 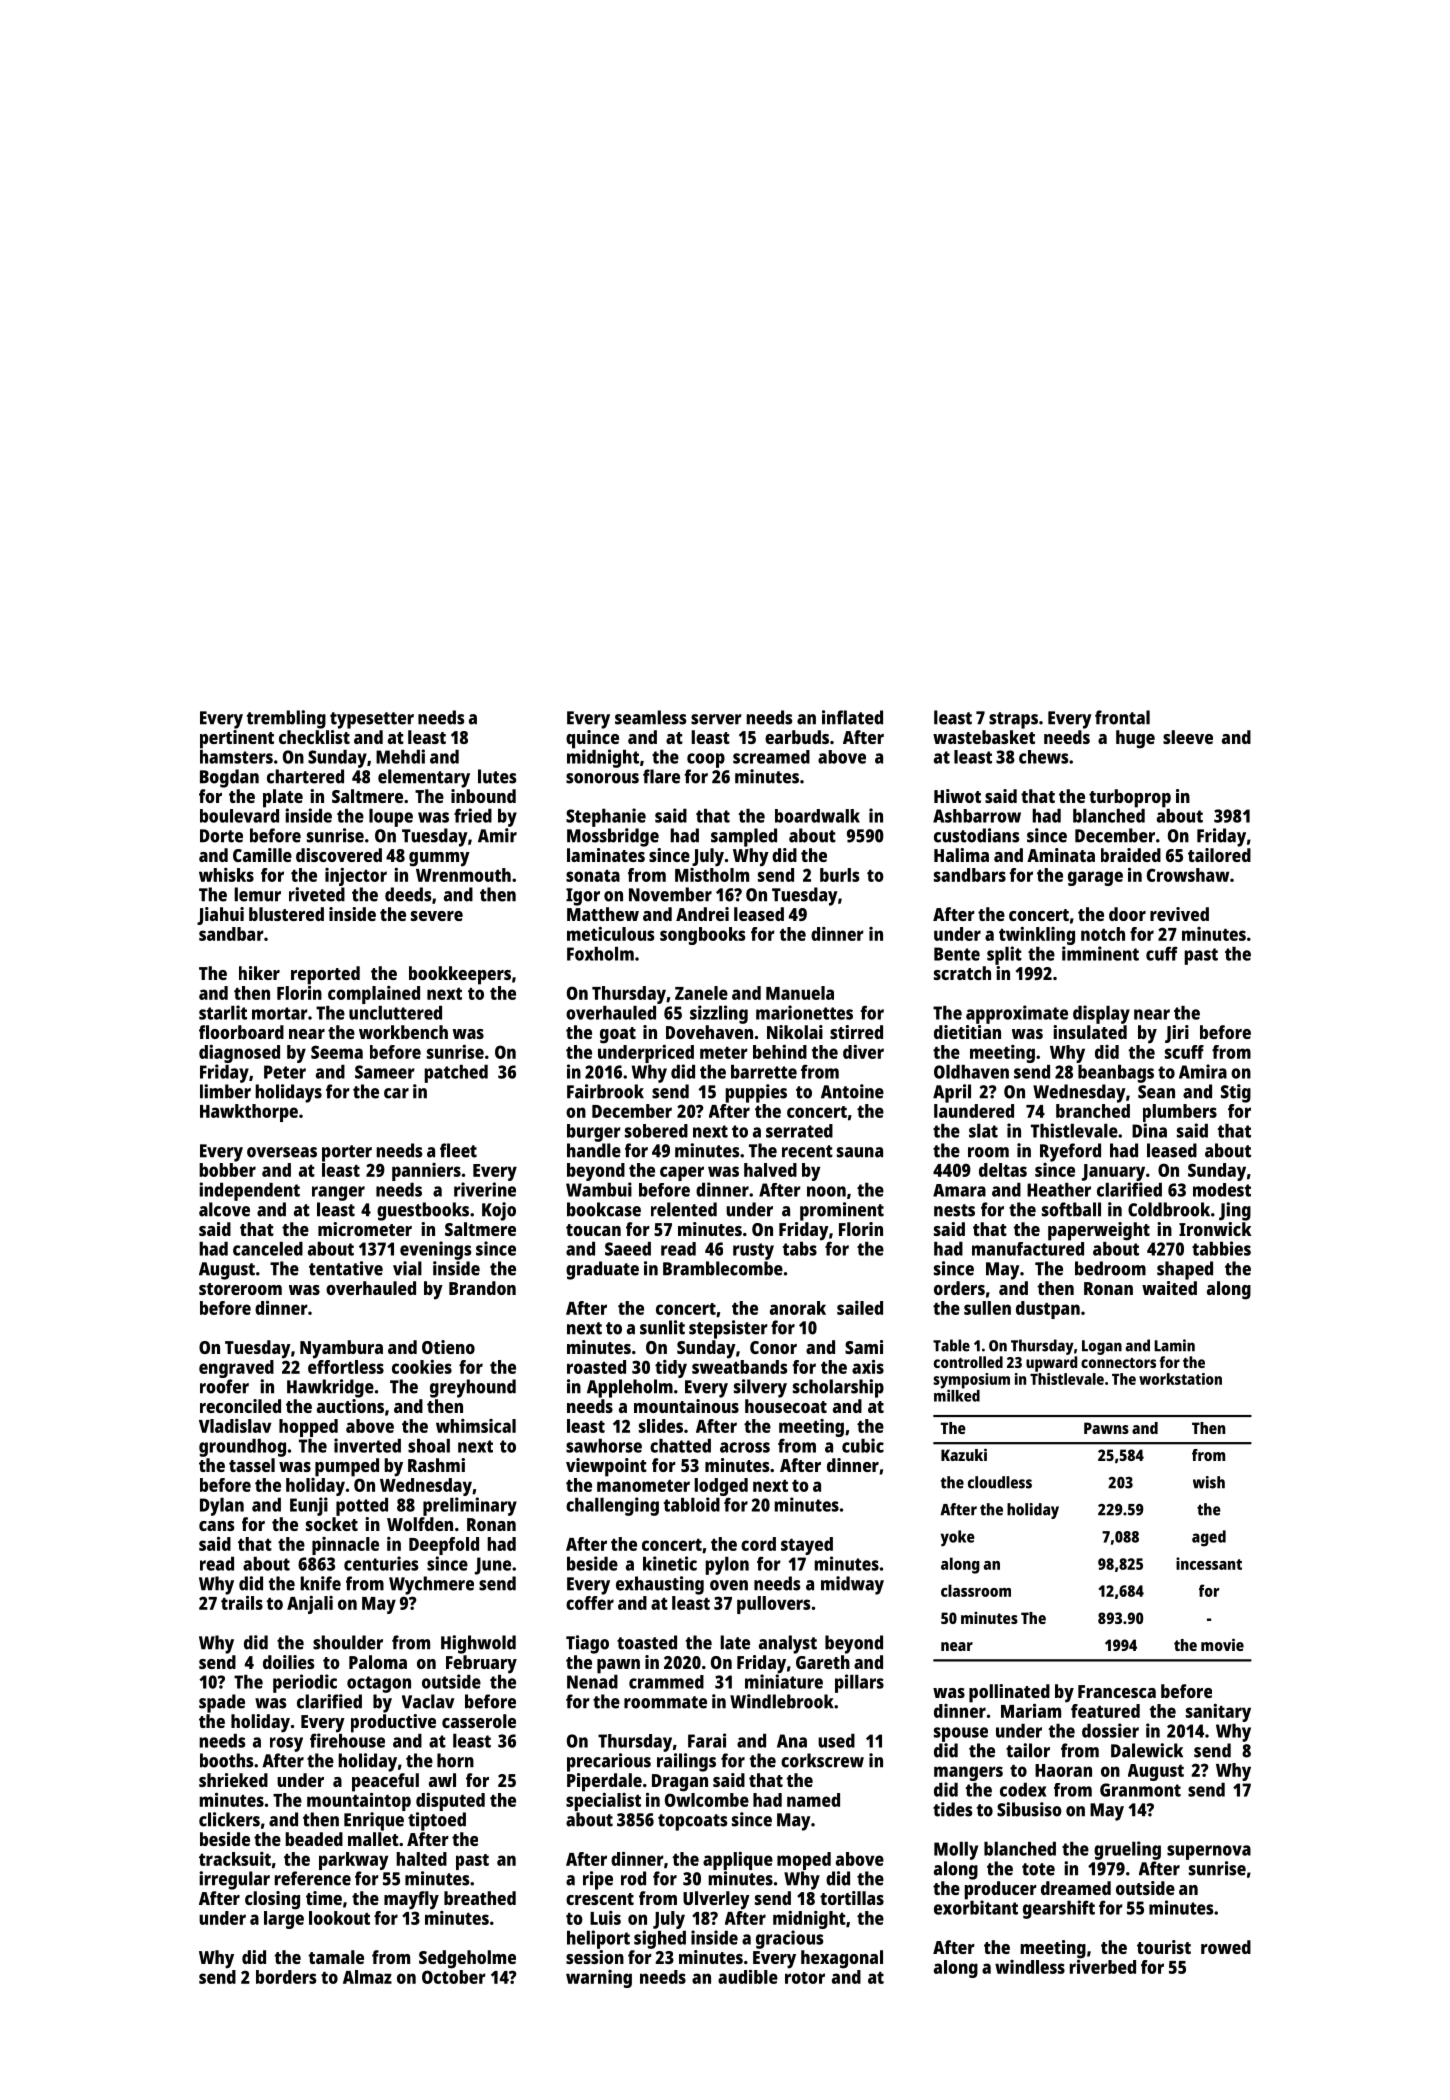 I want to click on Heather, so click(x=1059, y=1190).
